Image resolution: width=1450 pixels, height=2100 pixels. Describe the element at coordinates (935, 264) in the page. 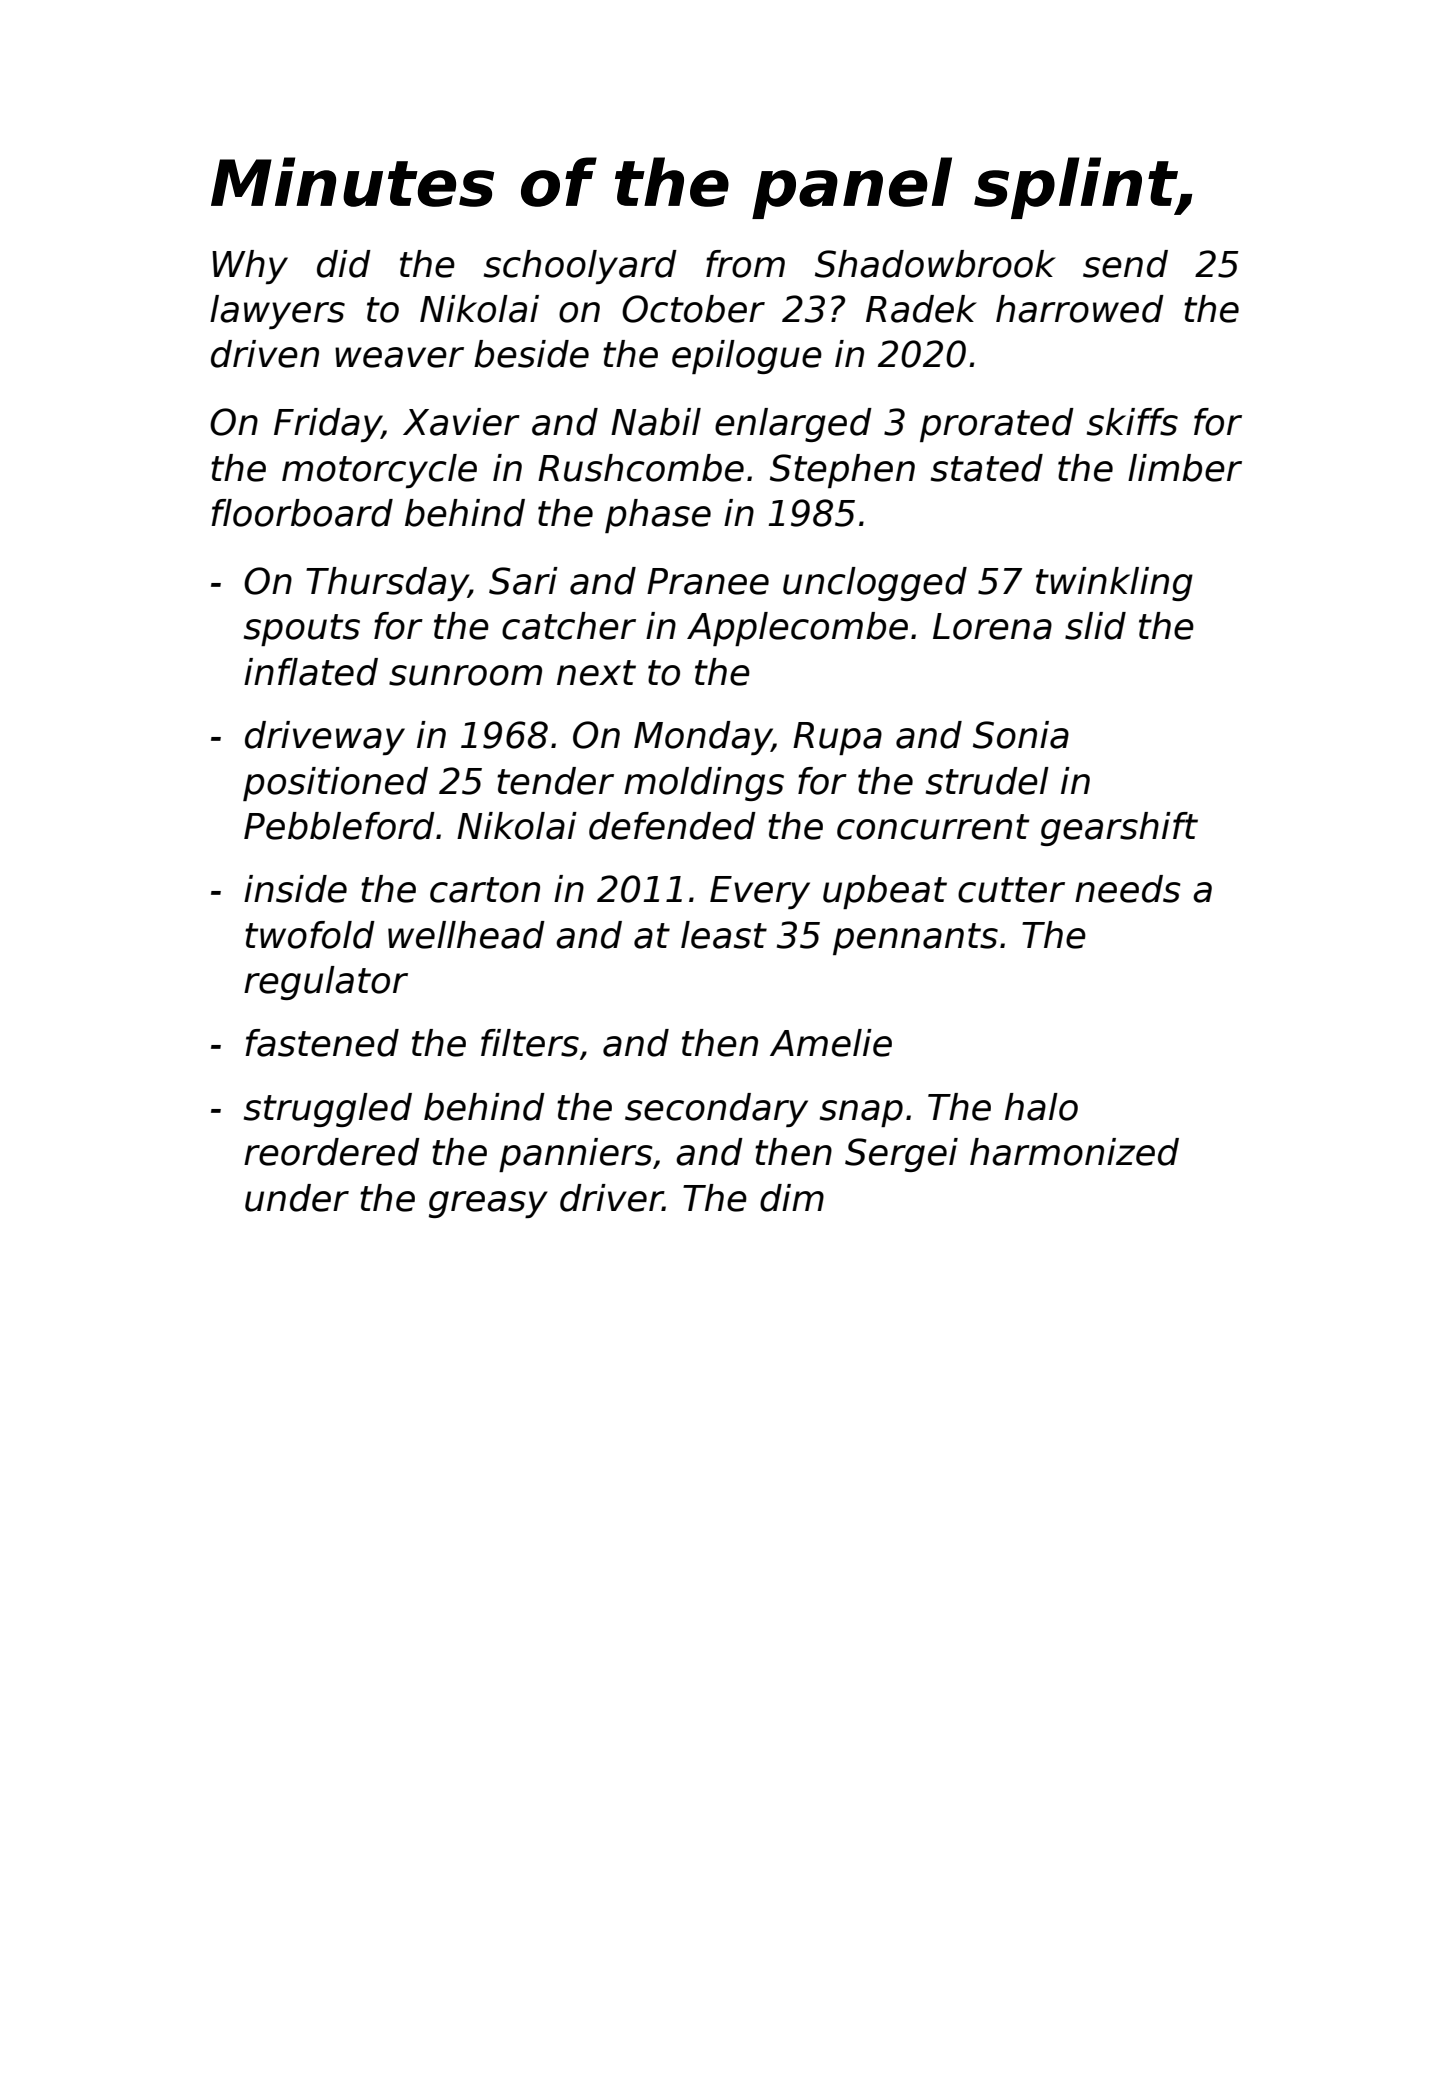

I see `Shadowbrook` at that location.
